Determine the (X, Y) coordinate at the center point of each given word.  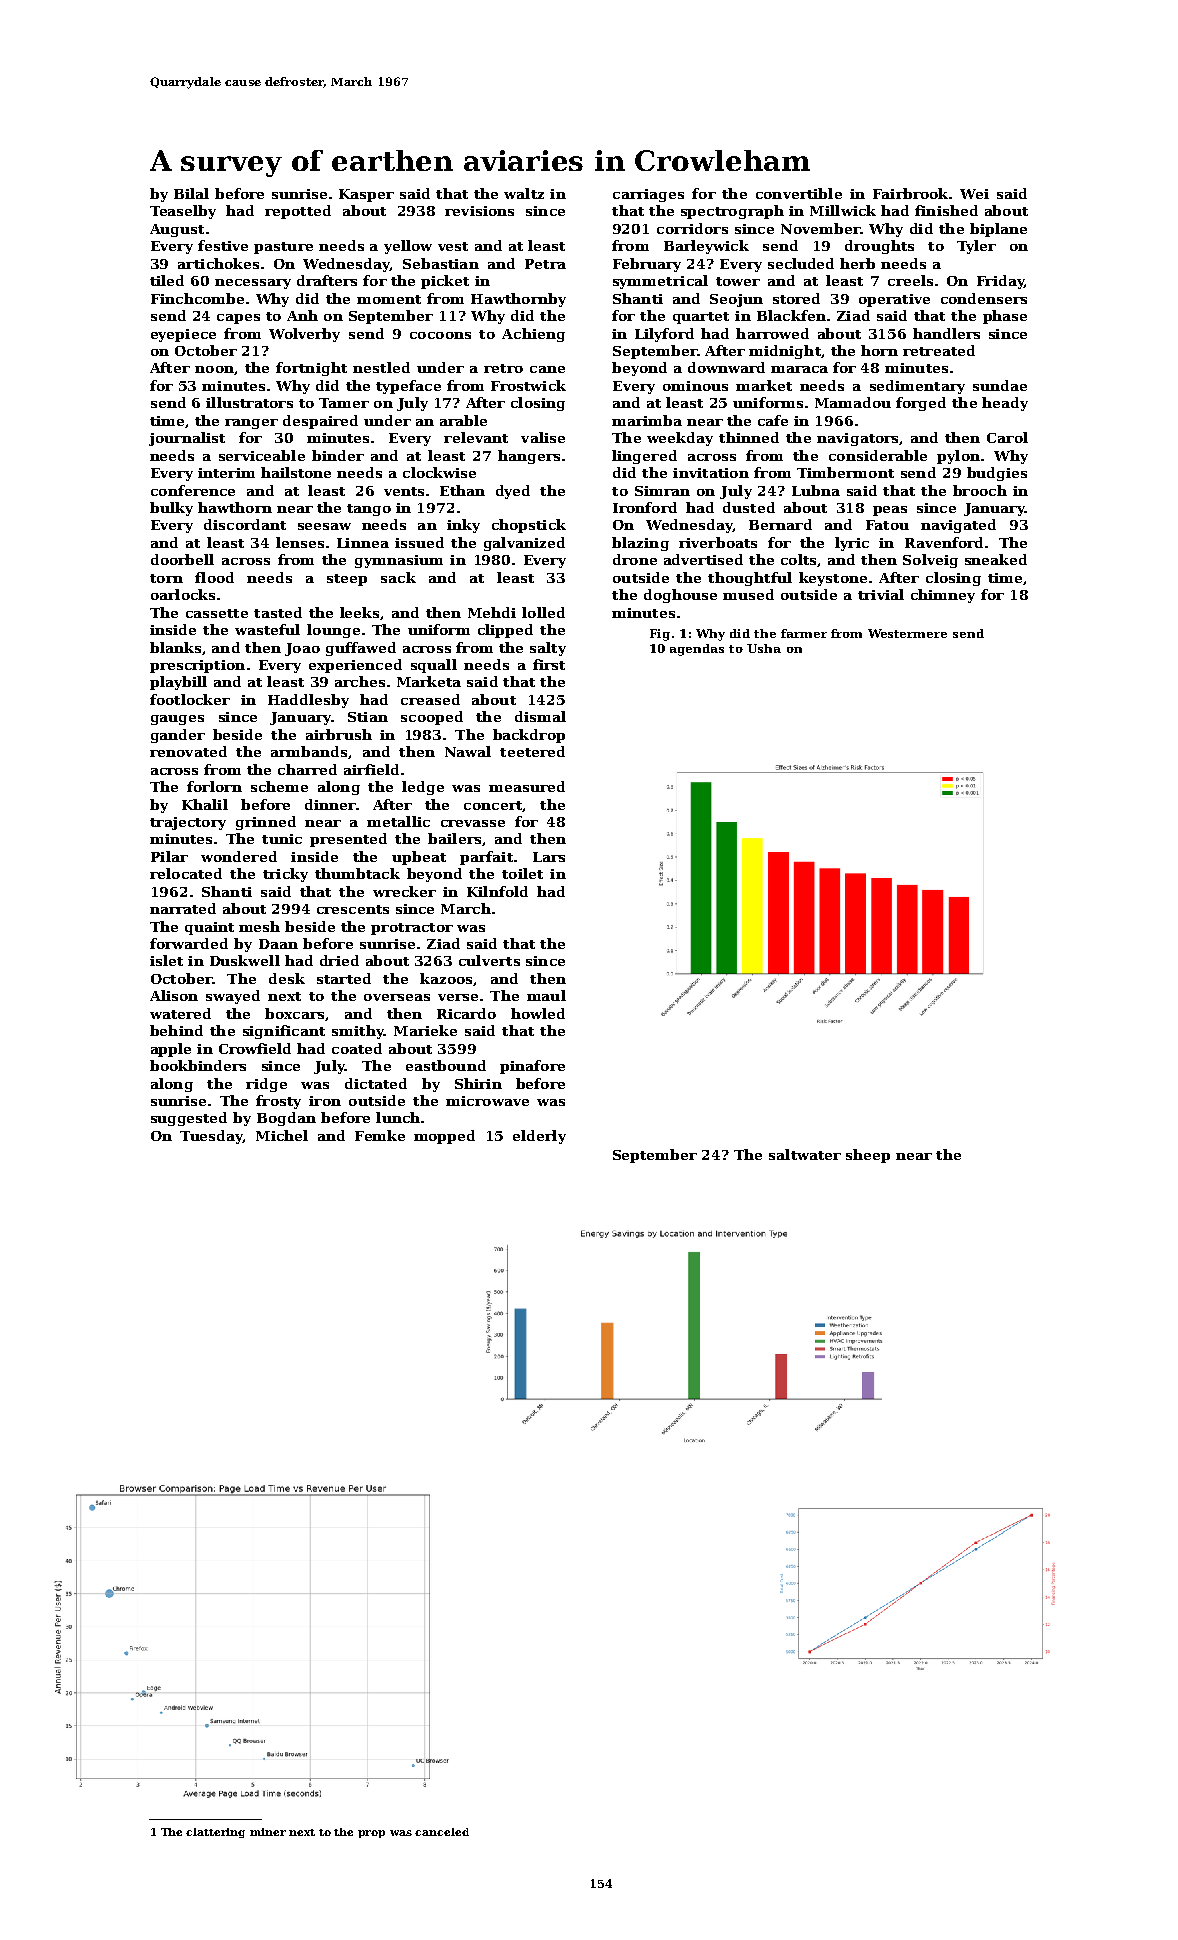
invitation (711, 473)
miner (268, 1832)
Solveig (930, 561)
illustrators (249, 402)
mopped (444, 1137)
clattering (215, 1833)
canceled (442, 1832)
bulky (171, 509)
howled (538, 1013)
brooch (980, 490)
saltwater (805, 1154)
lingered (644, 457)
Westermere (907, 633)
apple (171, 1050)
